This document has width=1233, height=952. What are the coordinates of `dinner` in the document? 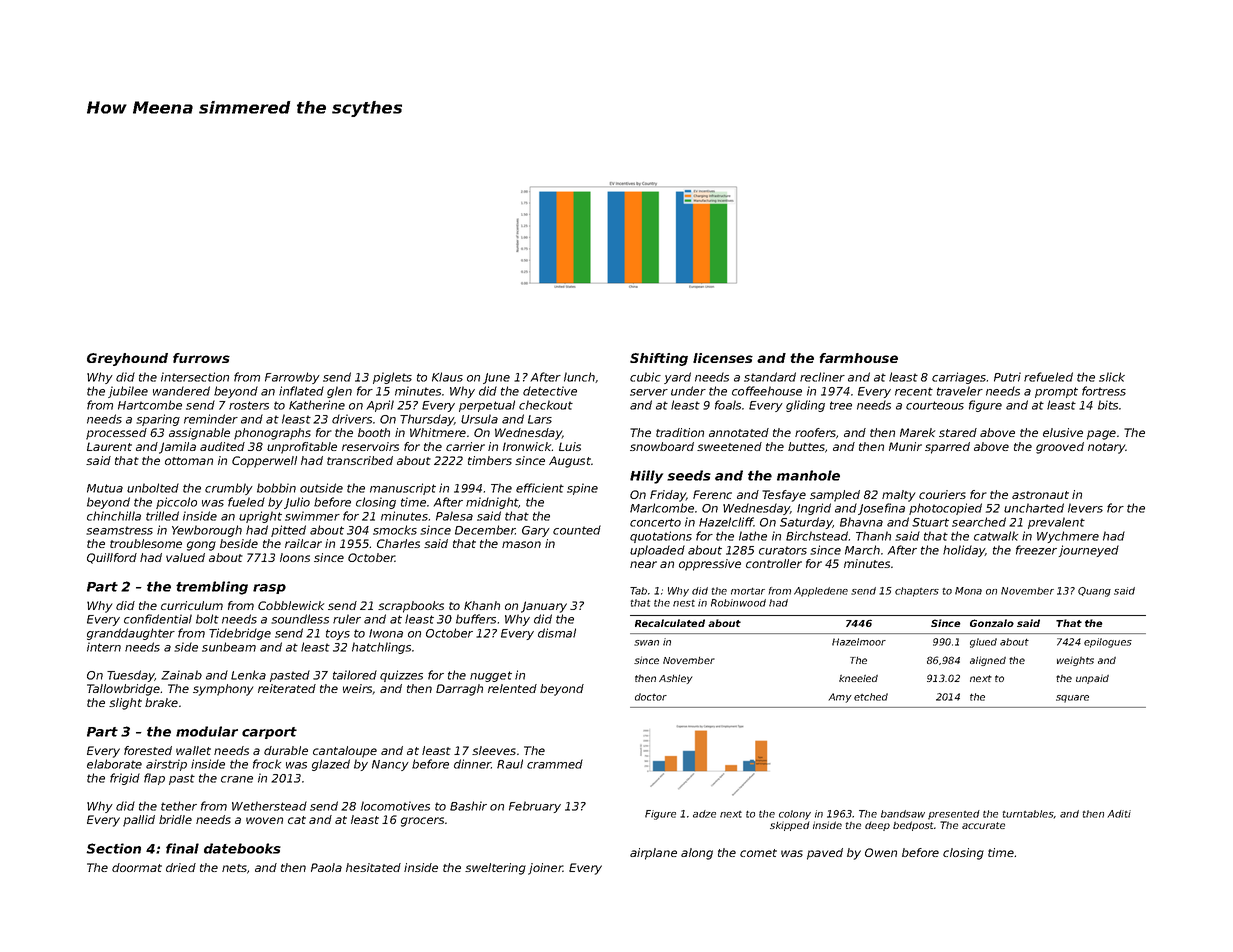 It's located at (472, 764).
